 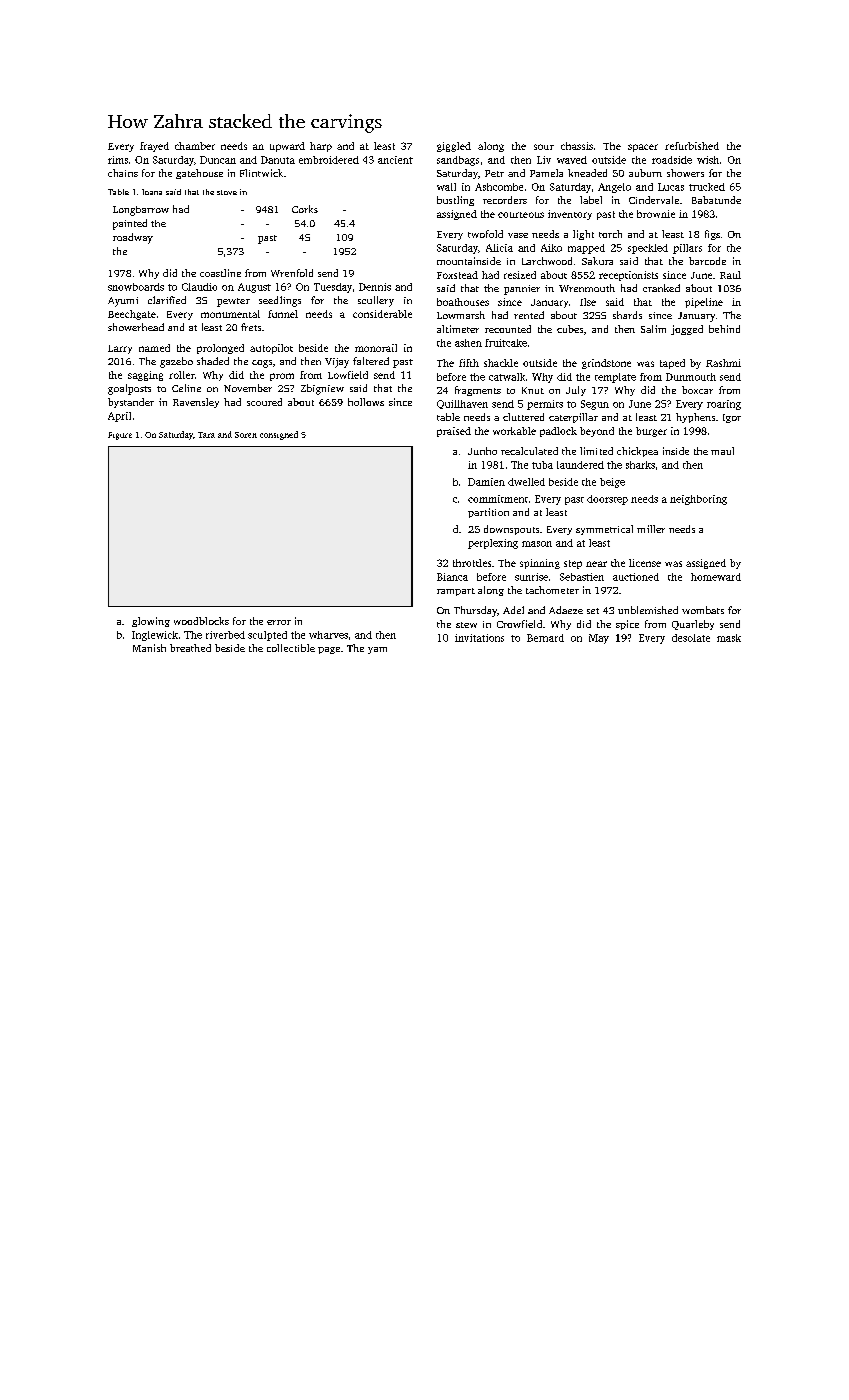 What do you see at coordinates (466, 625) in the screenshot?
I see `stew` at bounding box center [466, 625].
